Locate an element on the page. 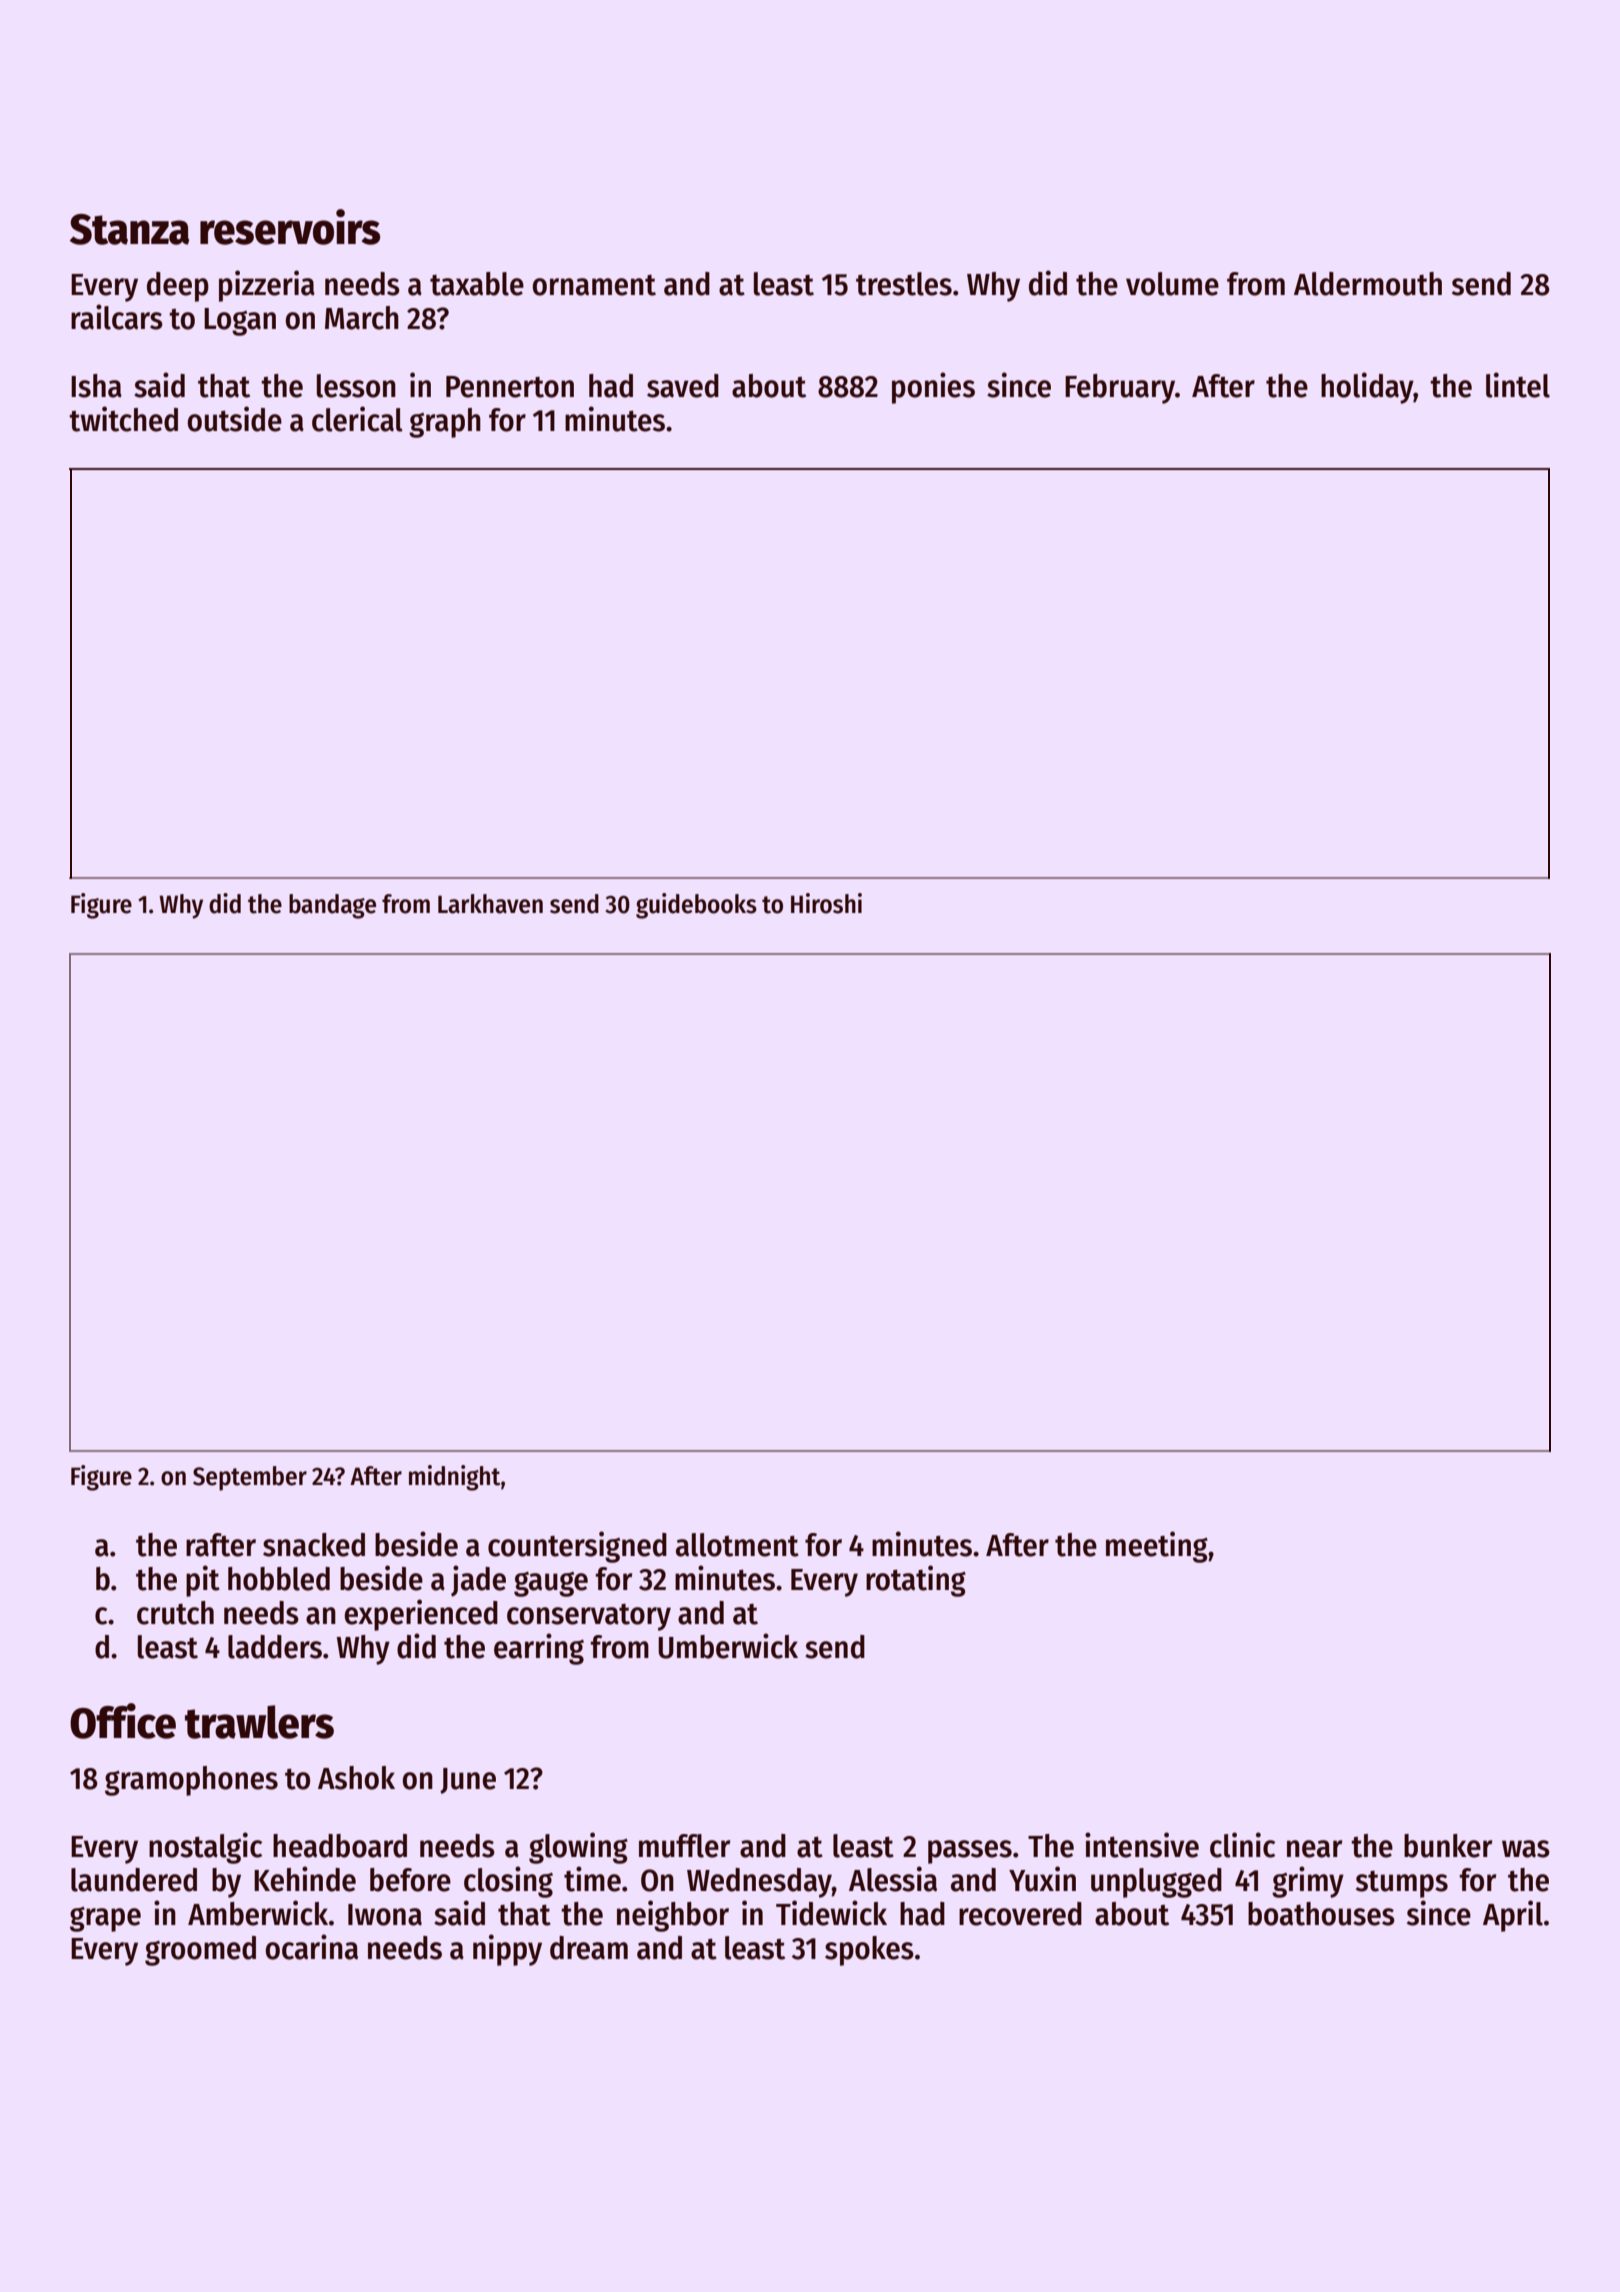 The image size is (1620, 2292). trestles is located at coordinates (904, 284).
